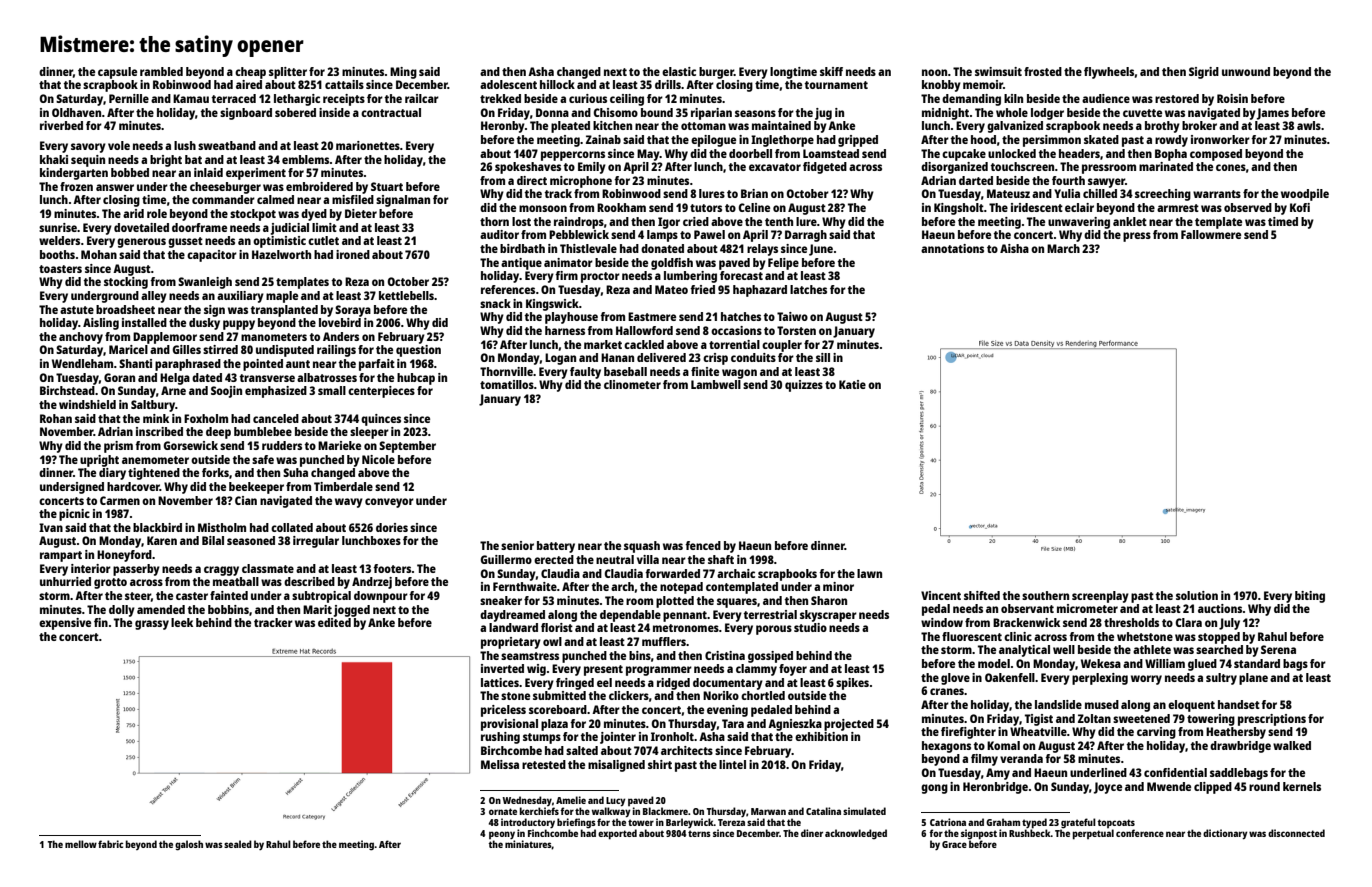 The height and width of the screenshot is (887, 1372). I want to click on inscribed, so click(159, 431).
